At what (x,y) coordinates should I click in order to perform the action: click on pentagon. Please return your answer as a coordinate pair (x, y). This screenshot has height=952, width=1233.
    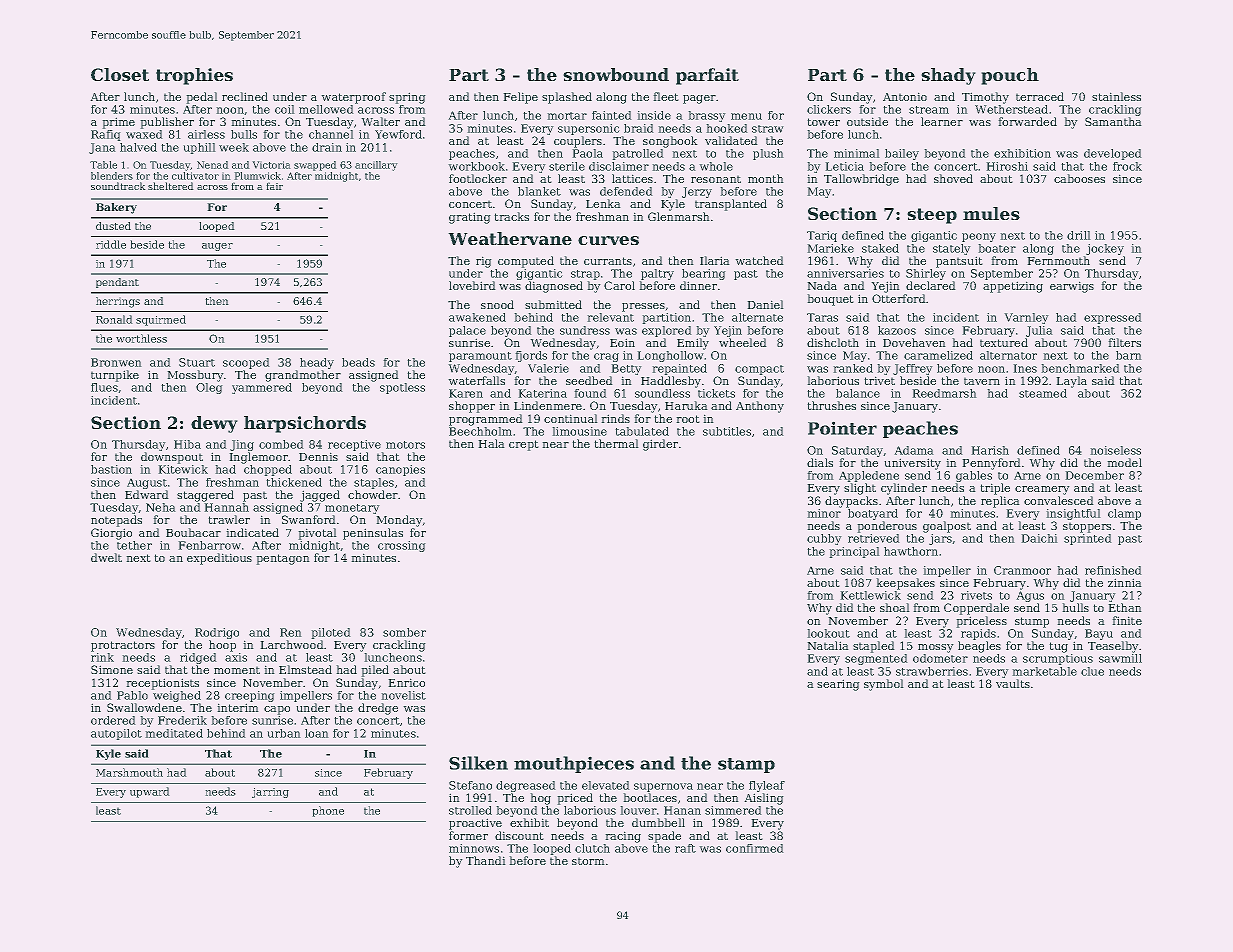
    Looking at the image, I should click on (283, 559).
